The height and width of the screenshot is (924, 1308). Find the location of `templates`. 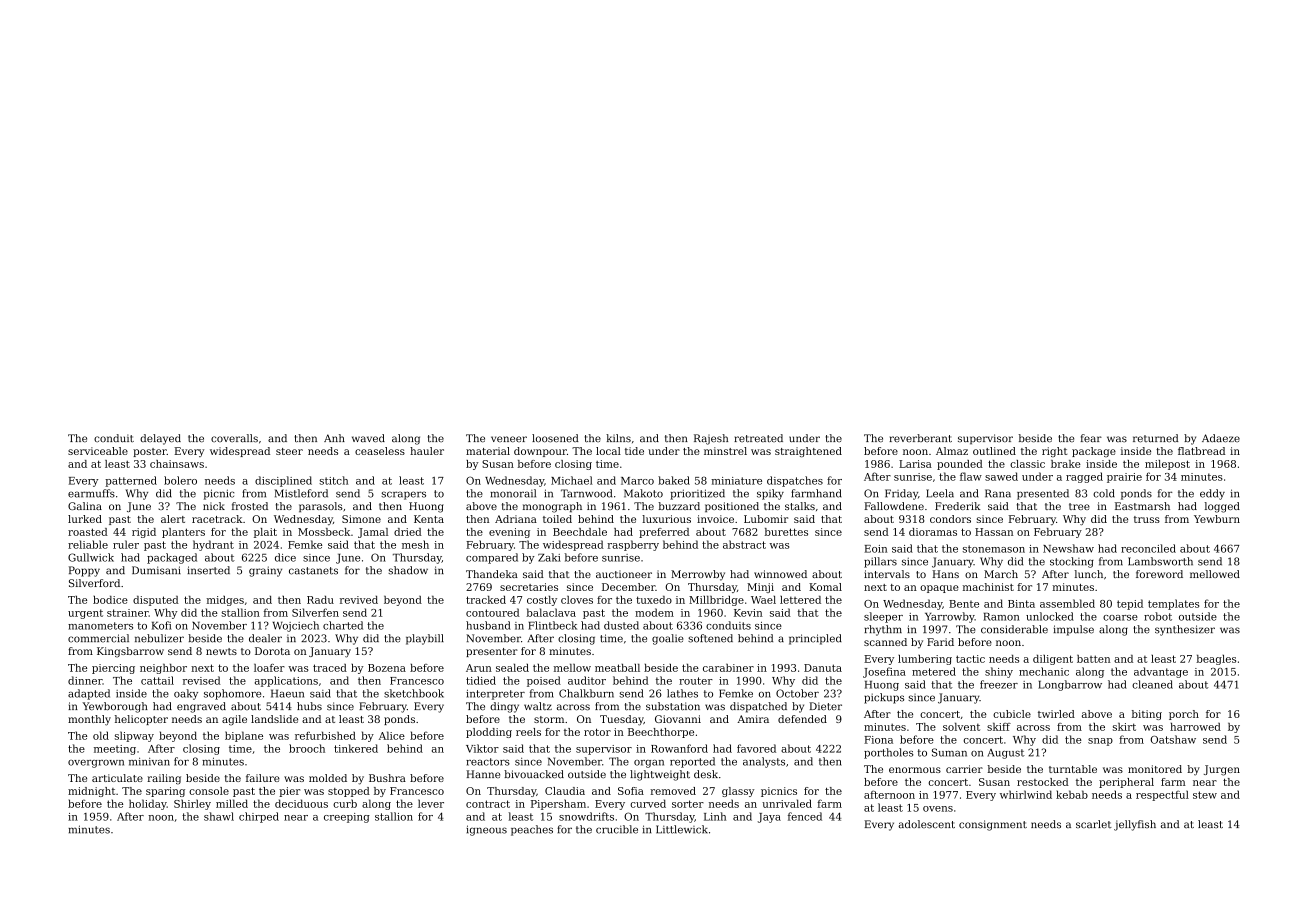

templates is located at coordinates (1173, 604).
